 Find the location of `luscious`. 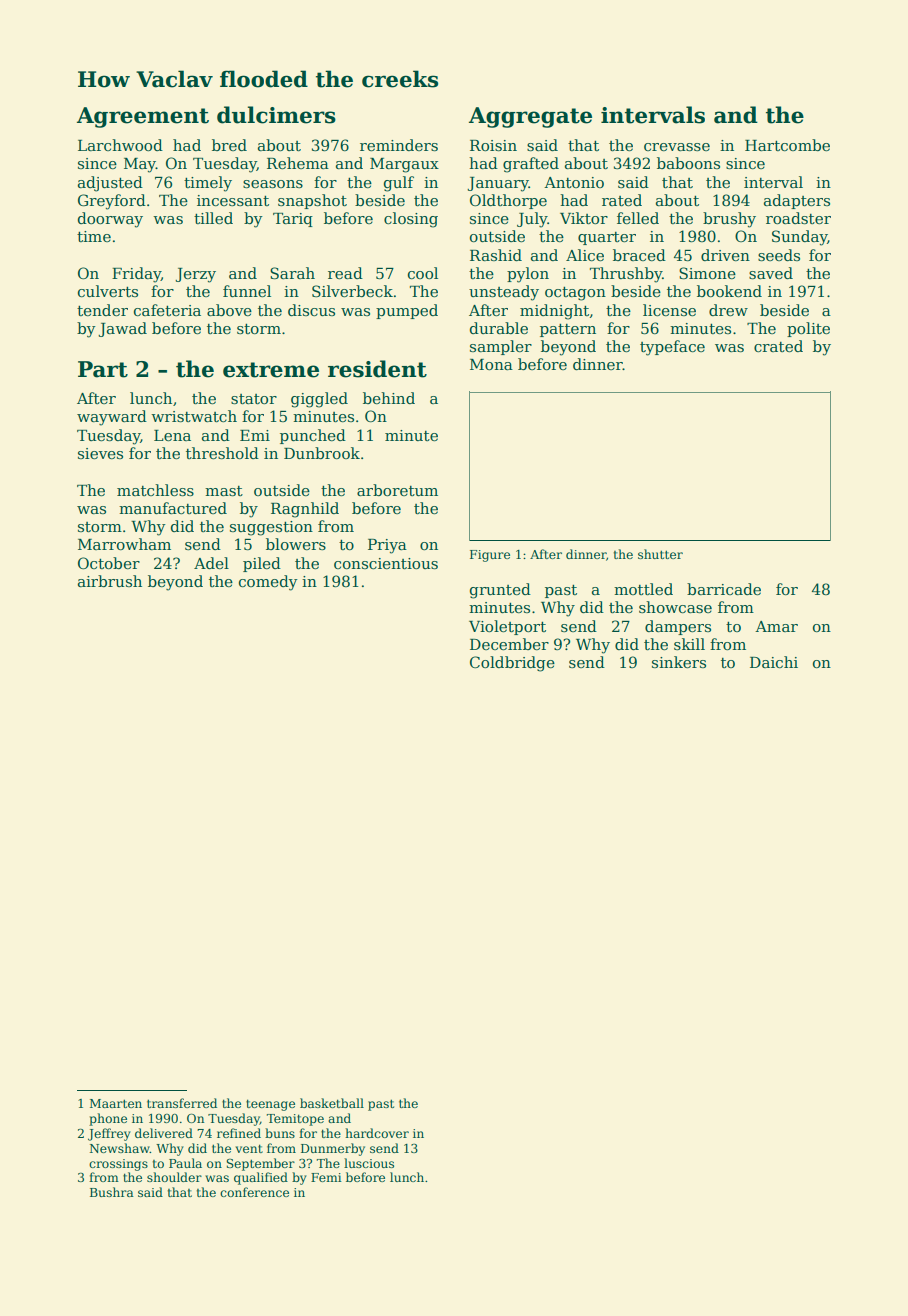

luscious is located at coordinates (369, 1163).
